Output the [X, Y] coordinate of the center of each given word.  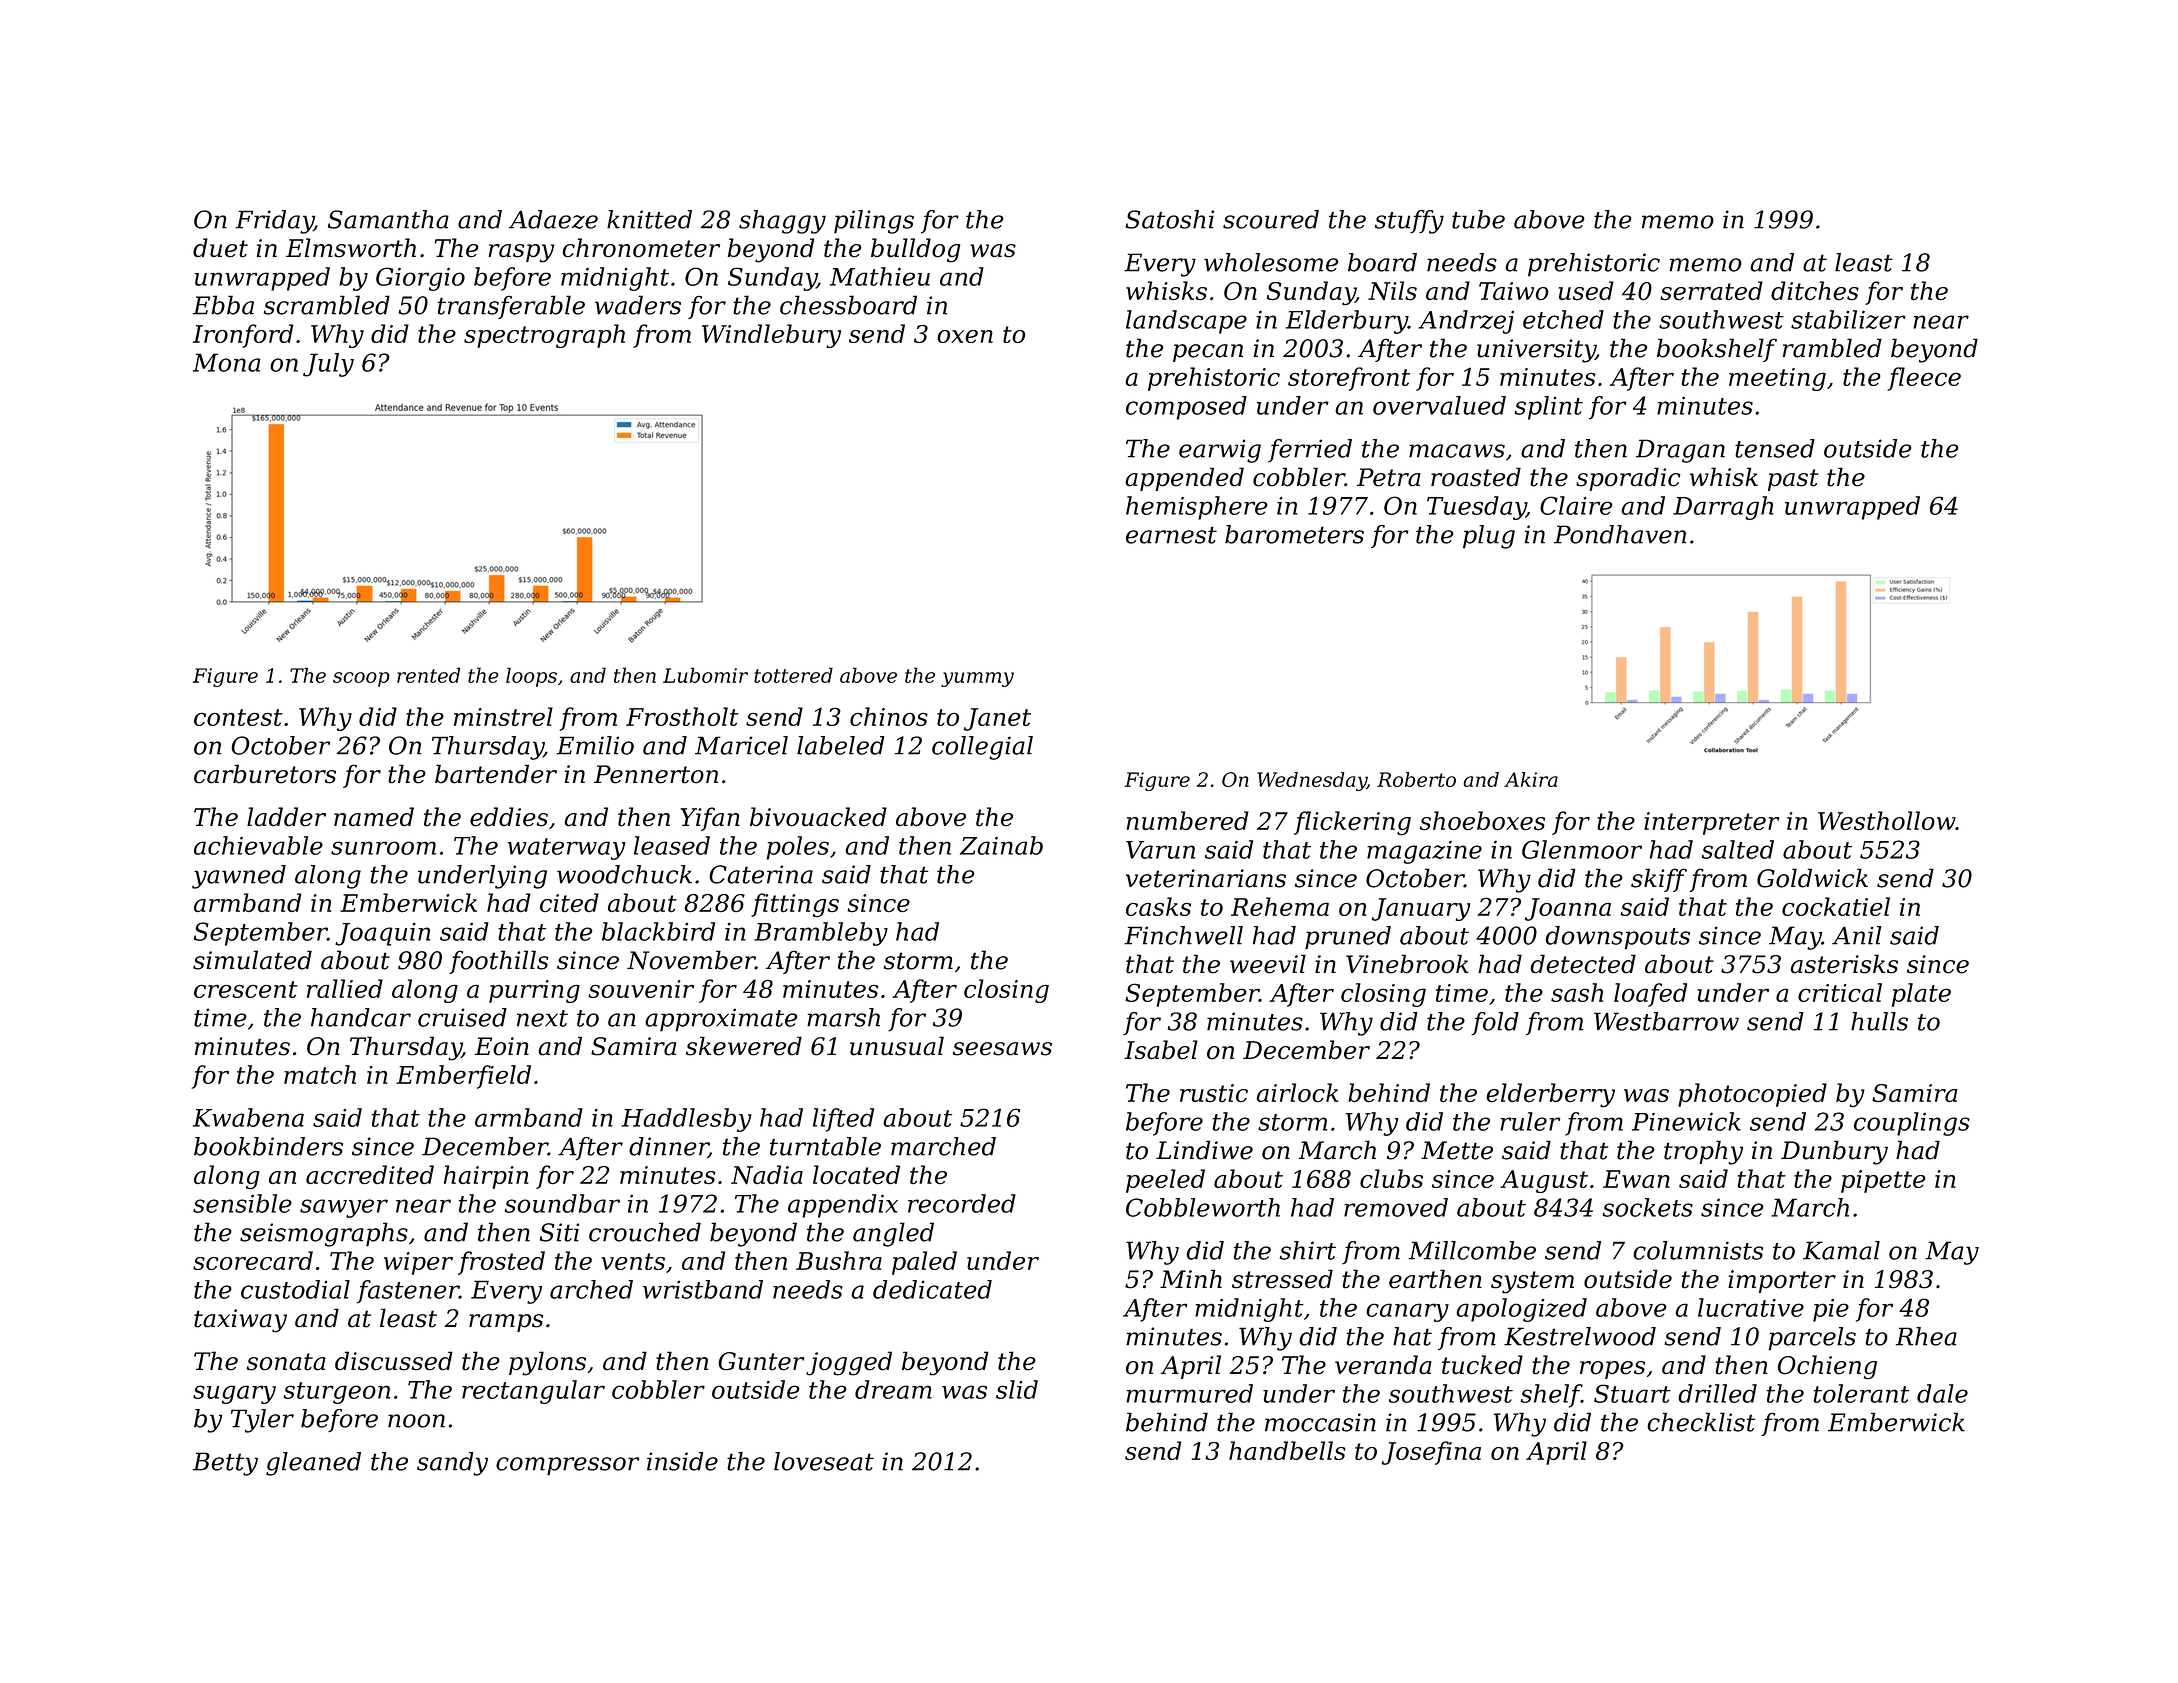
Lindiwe [1204, 1150]
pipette [1883, 1181]
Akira [1531, 779]
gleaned [313, 1464]
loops [531, 677]
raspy [521, 253]
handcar [361, 1017]
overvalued [1439, 405]
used [1586, 291]
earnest [1171, 535]
